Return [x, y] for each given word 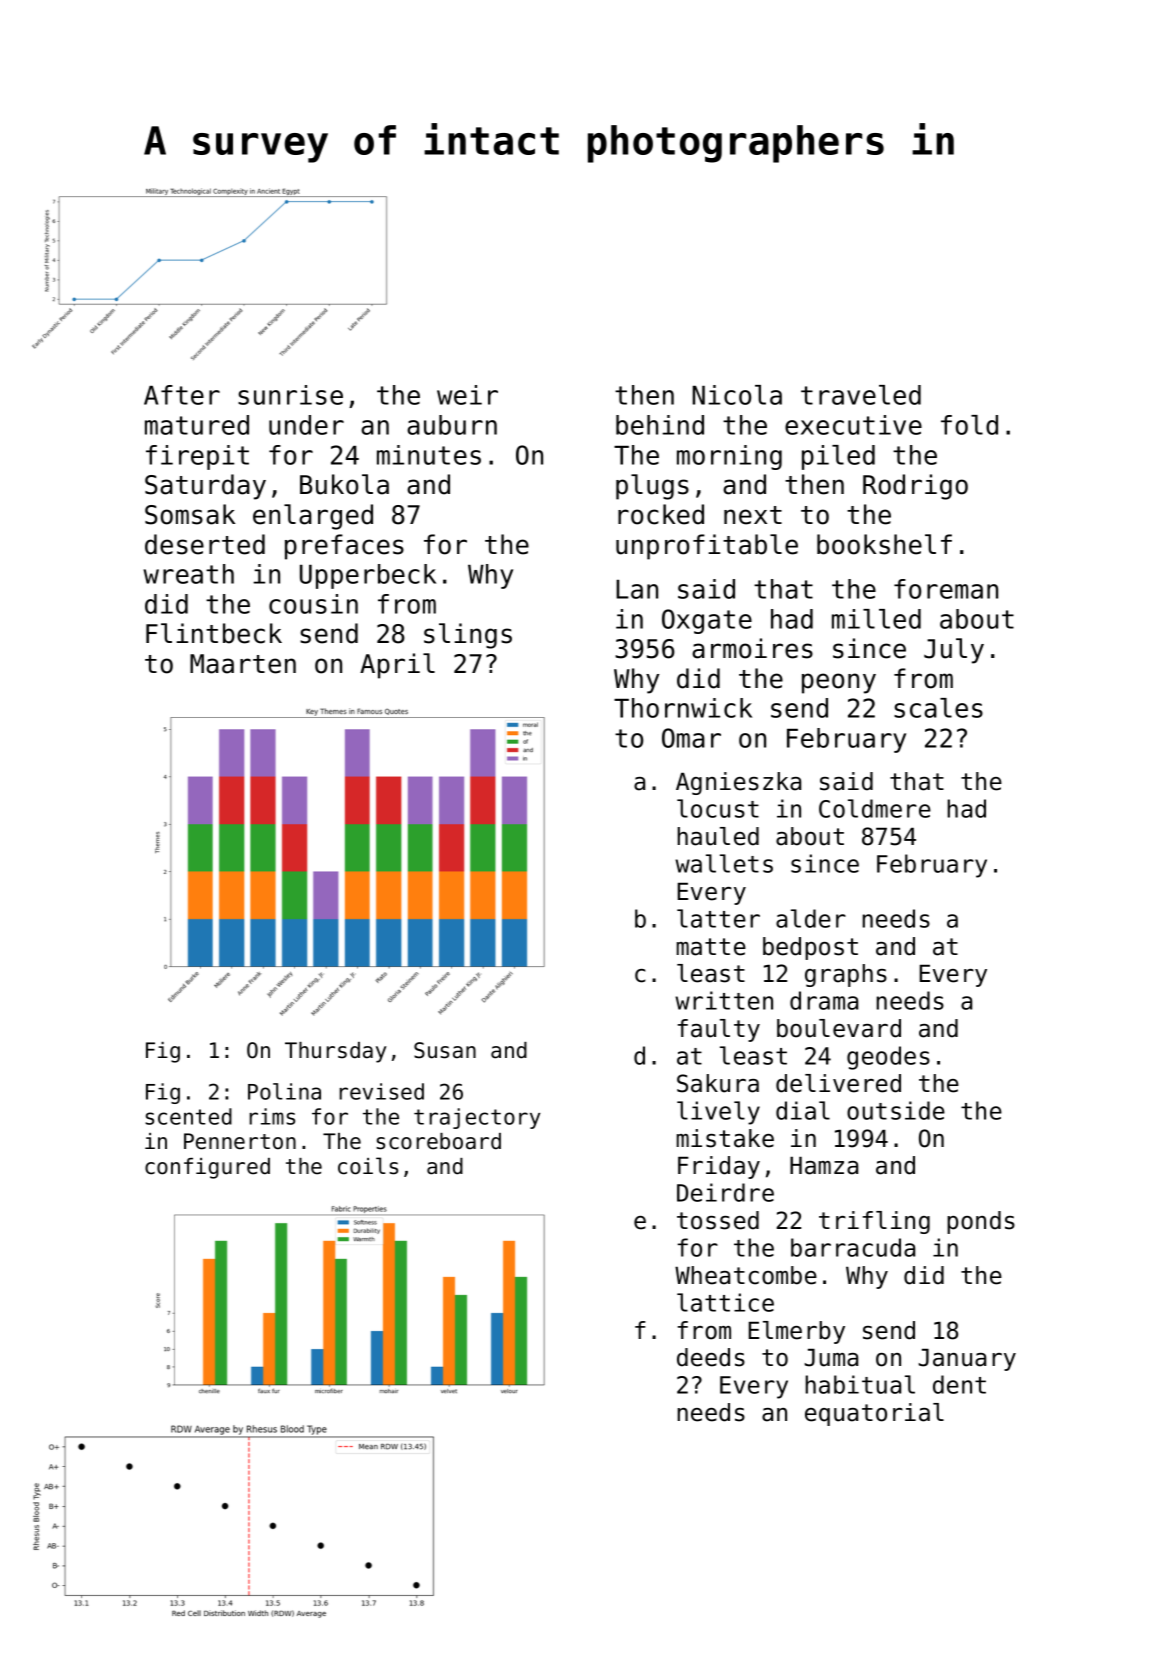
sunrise [290, 395]
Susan [445, 1050]
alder [811, 918]
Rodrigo [915, 487]
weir [467, 395]
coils [368, 1166]
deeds [711, 1357]
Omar [691, 738]
